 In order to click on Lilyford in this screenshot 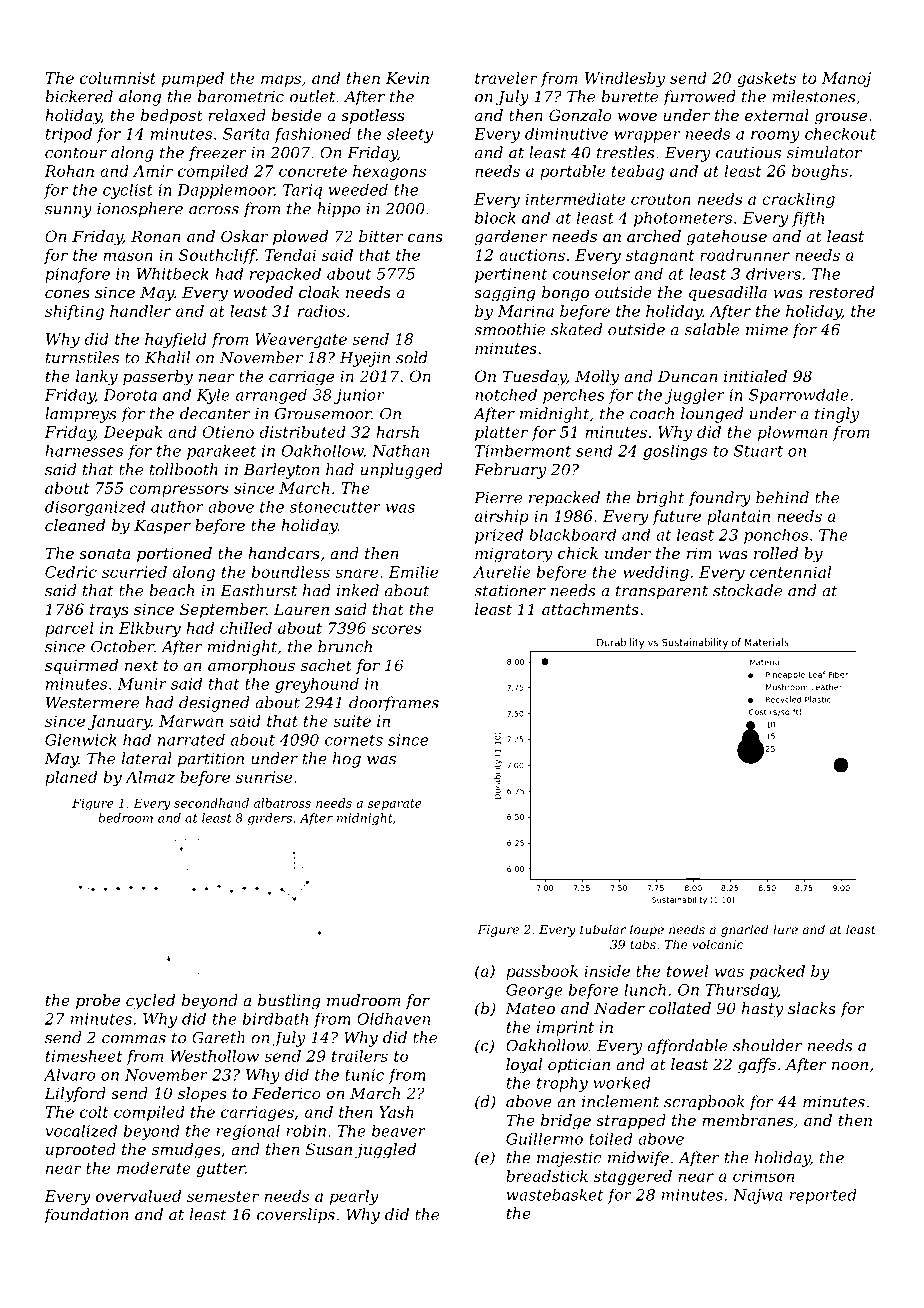, I will do `click(75, 1095)`.
